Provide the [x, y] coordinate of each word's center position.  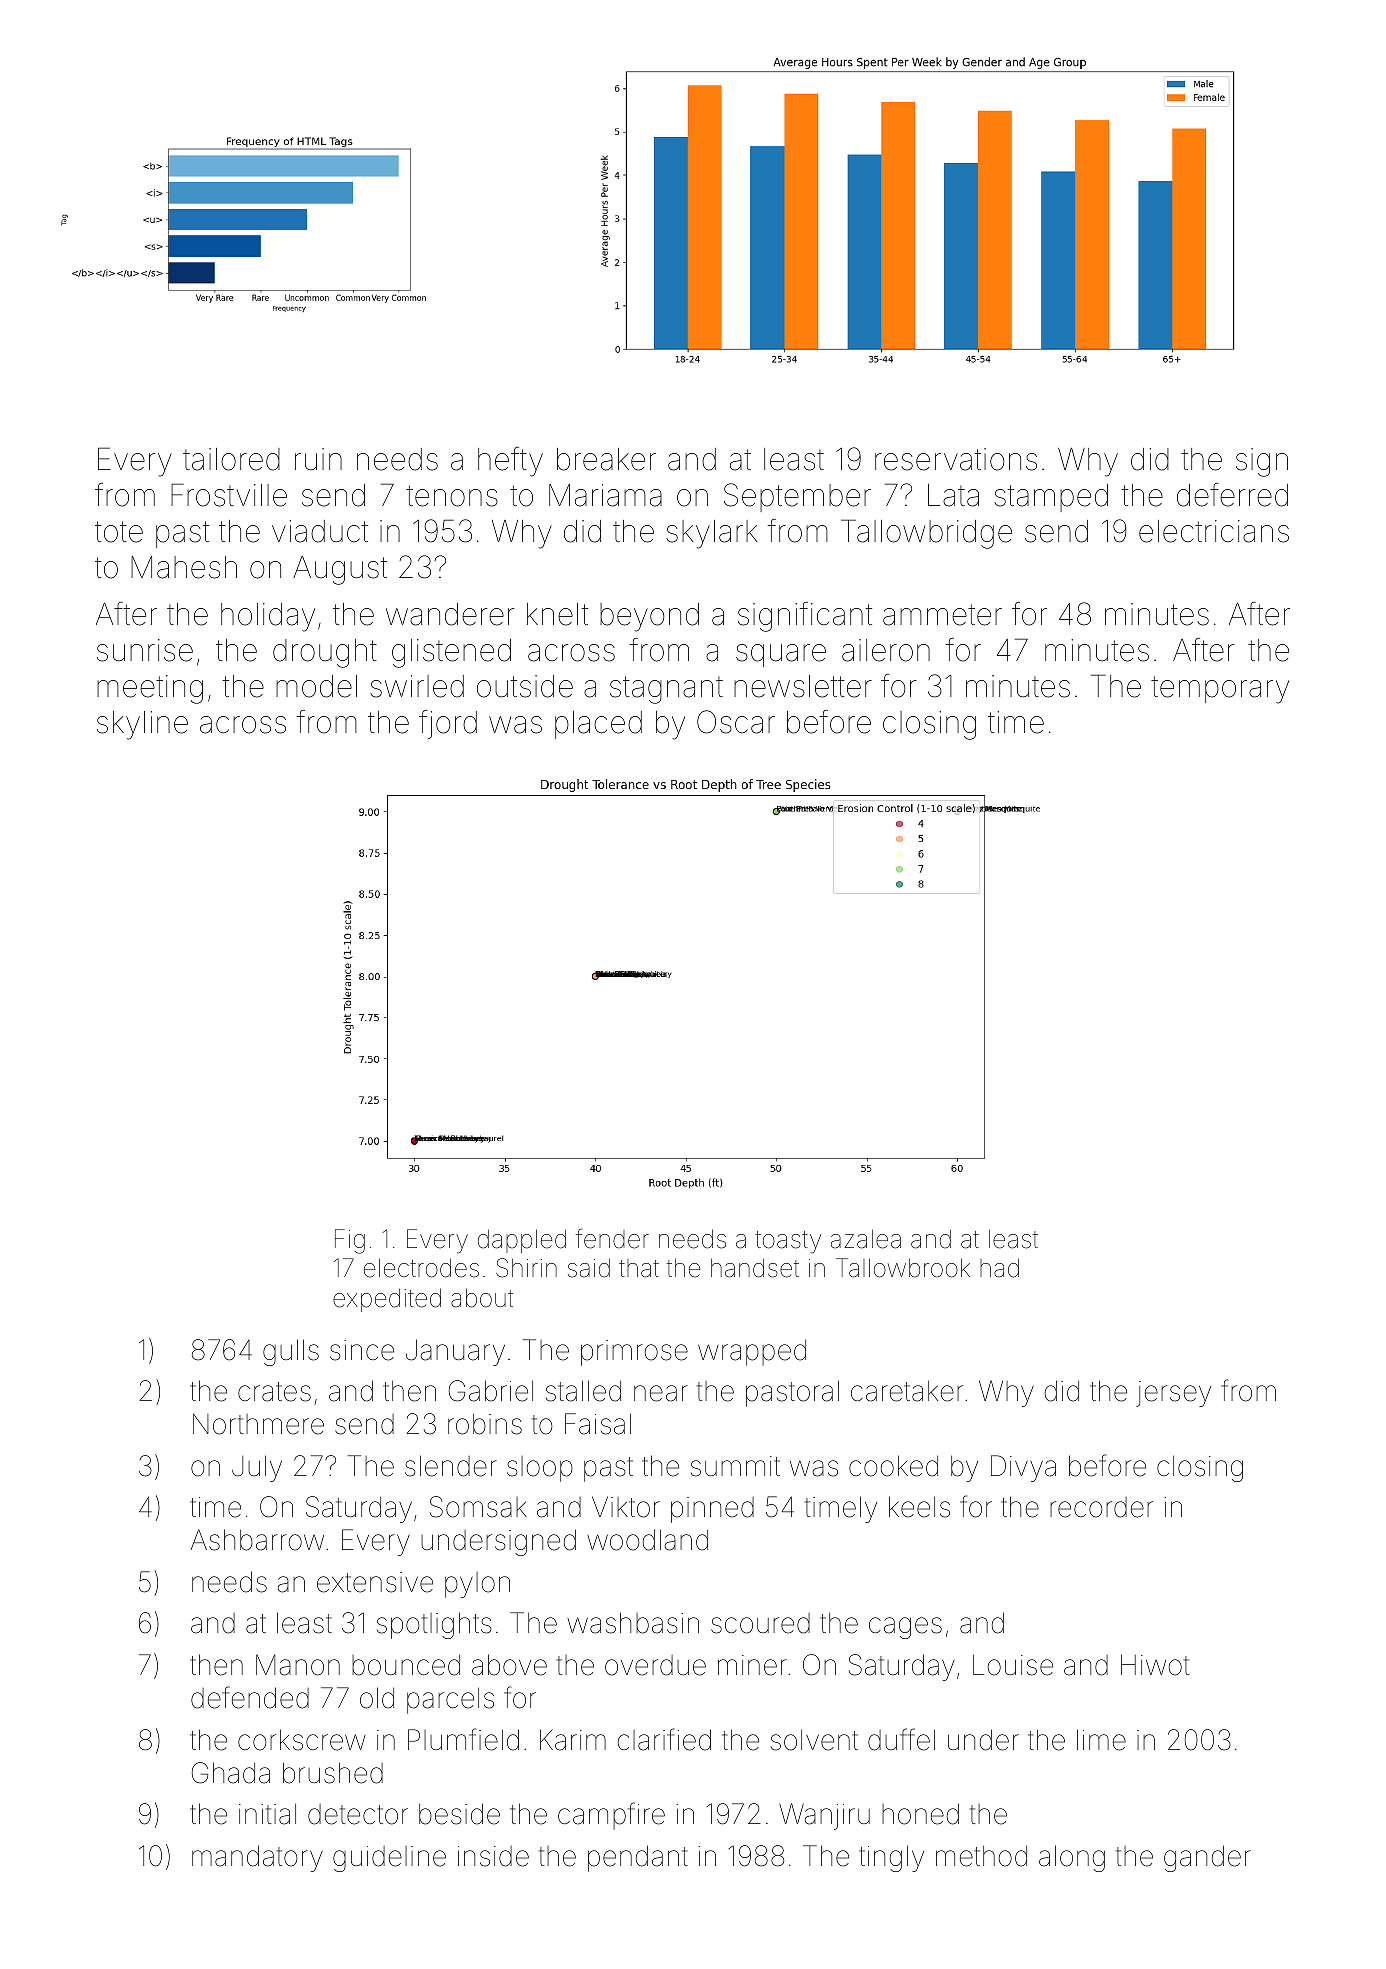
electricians [1214, 531]
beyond [649, 617]
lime [1101, 1740]
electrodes [421, 1268]
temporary [1220, 690]
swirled [417, 686]
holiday [268, 617]
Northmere [258, 1424]
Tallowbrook [903, 1268]
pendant [638, 1858]
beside [459, 1814]
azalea [866, 1239]
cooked [893, 1466]
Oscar [736, 722]
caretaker [907, 1391]
